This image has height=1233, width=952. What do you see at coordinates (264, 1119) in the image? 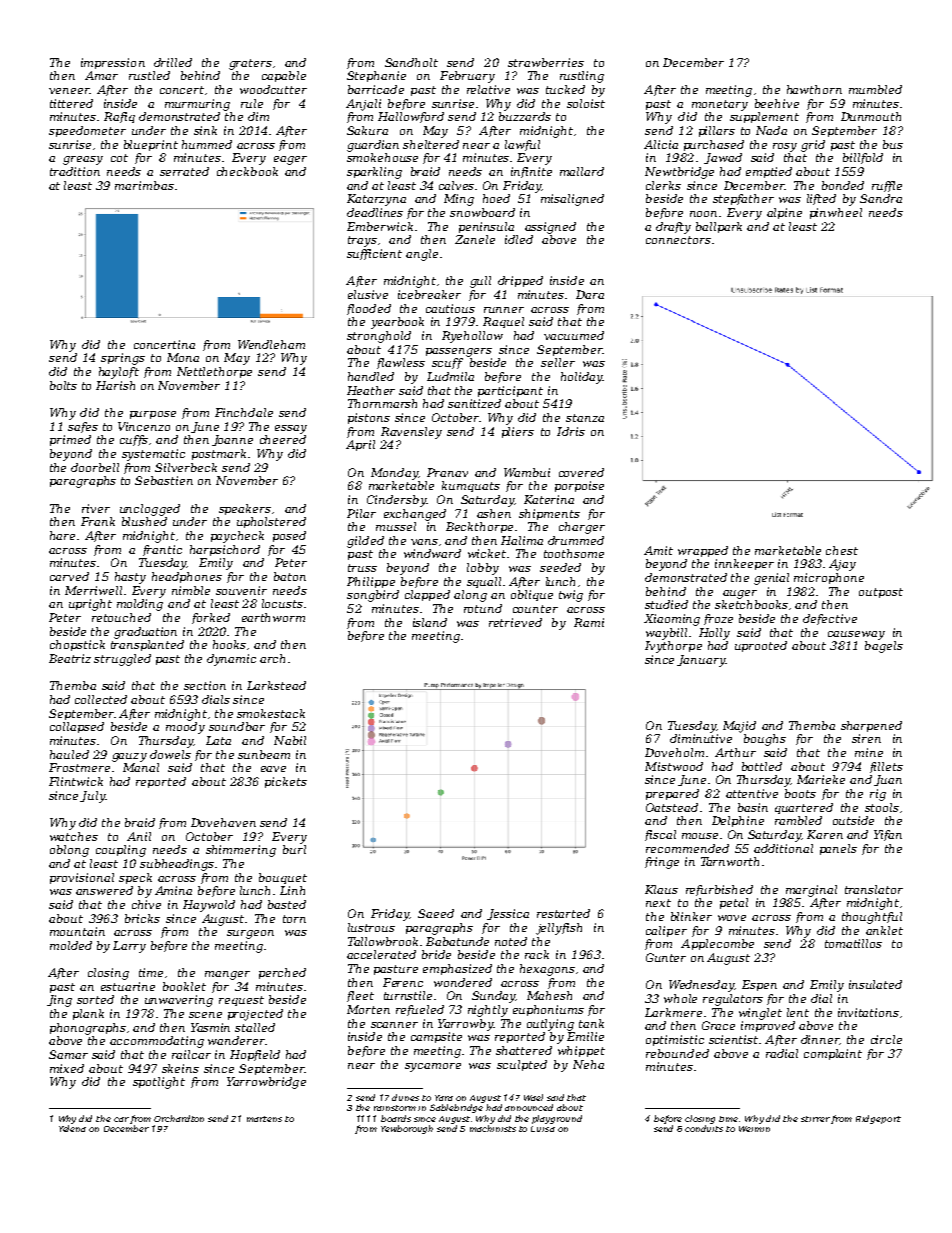
I see `martens` at bounding box center [264, 1119].
